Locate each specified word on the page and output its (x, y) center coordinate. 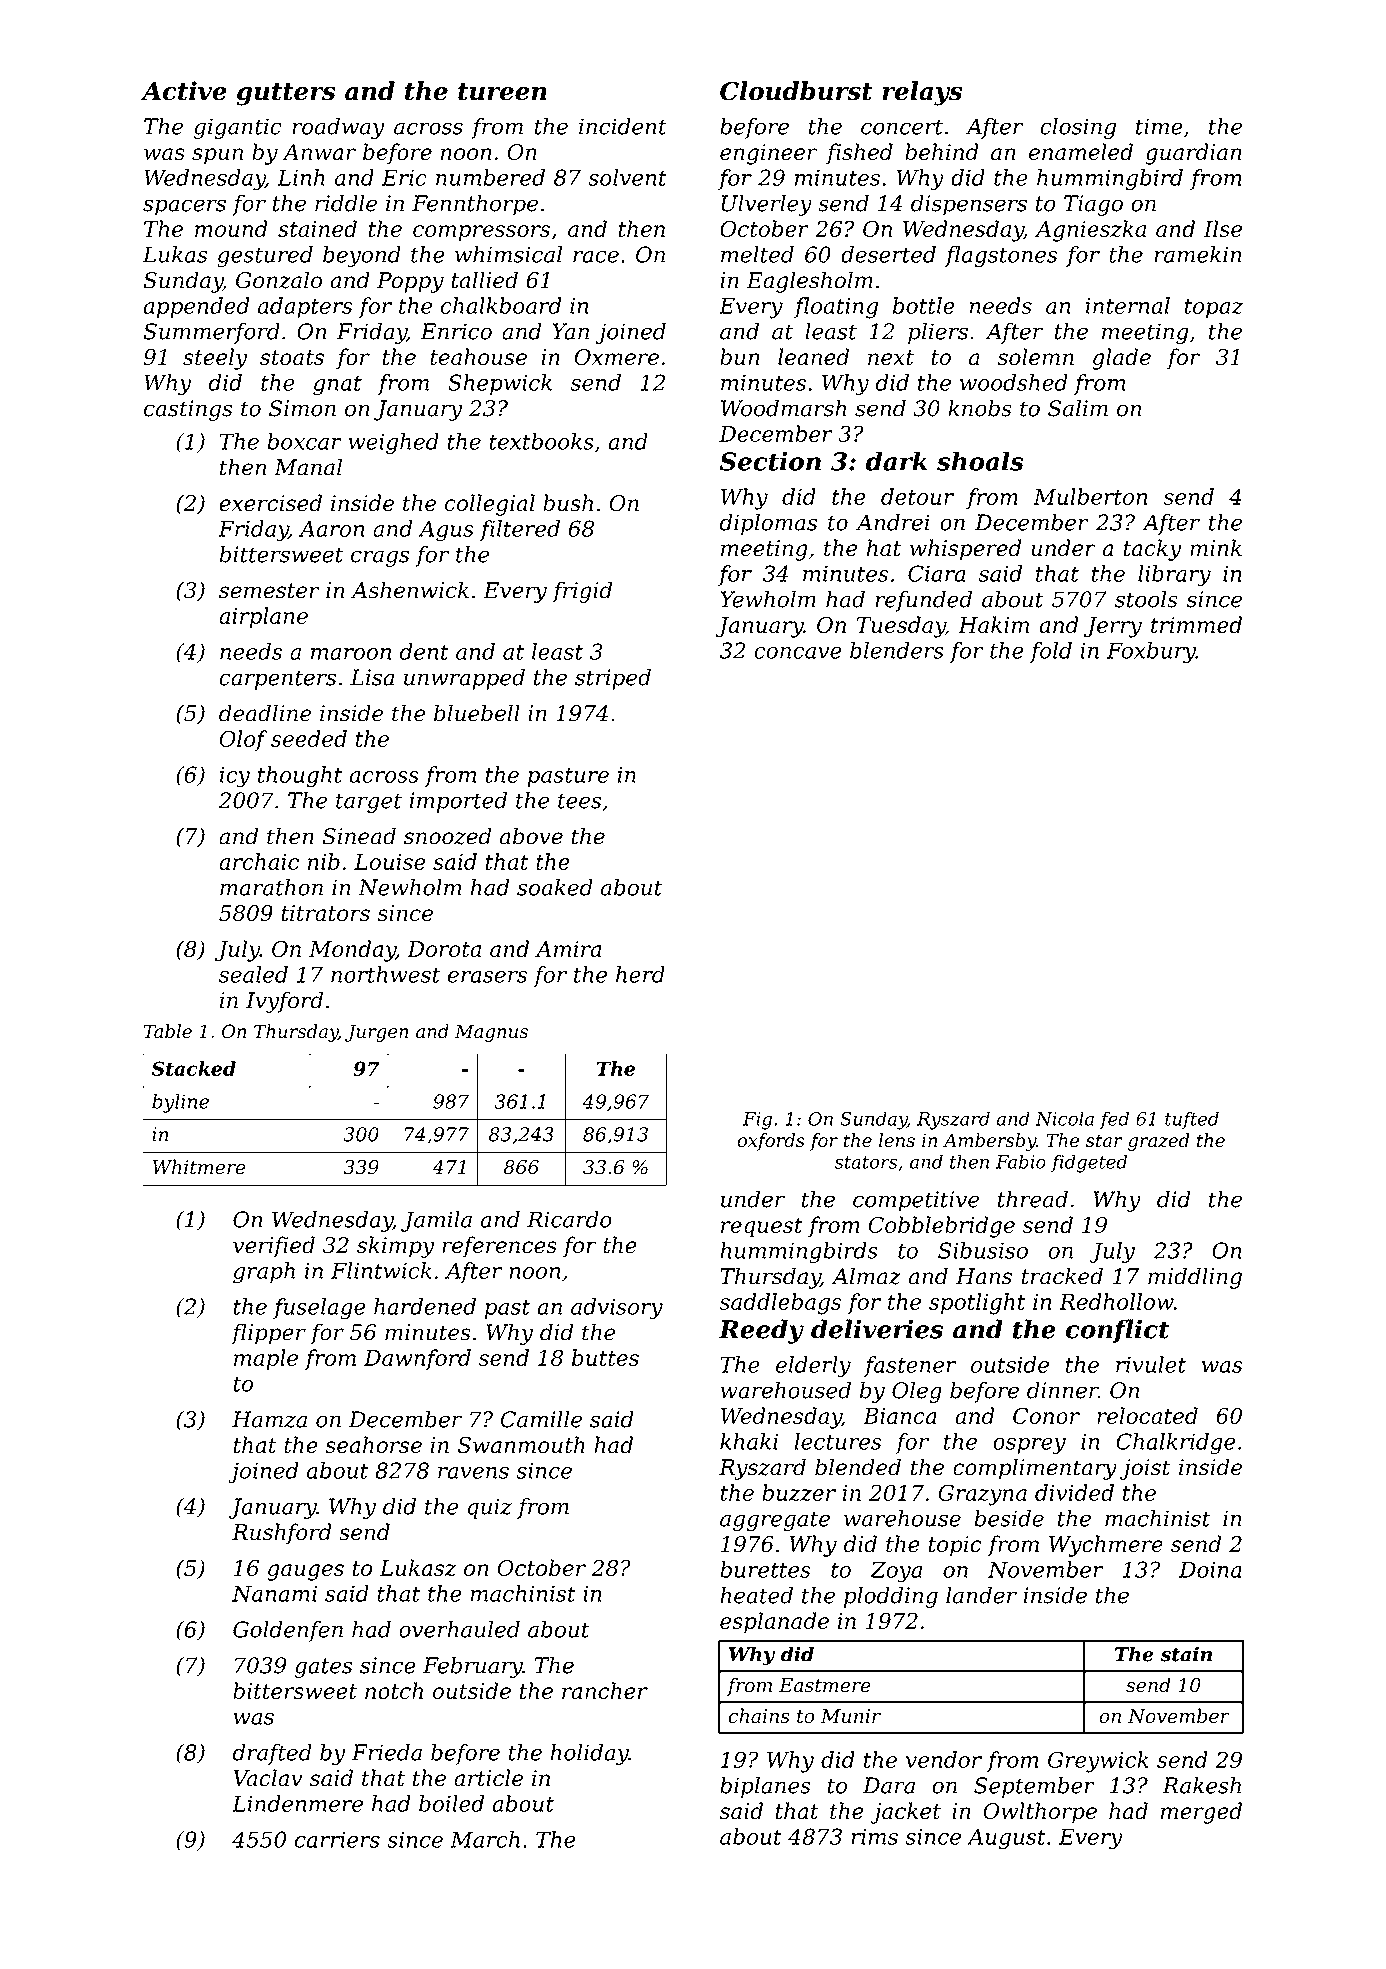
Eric (404, 177)
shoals (980, 461)
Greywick (1098, 1762)
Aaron (331, 528)
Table (168, 1031)
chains (759, 1716)
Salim (1078, 408)
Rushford (282, 1534)
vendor (944, 1759)
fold (1051, 652)
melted (757, 254)
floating (836, 308)
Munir (851, 1716)
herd (640, 974)
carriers (337, 1839)
